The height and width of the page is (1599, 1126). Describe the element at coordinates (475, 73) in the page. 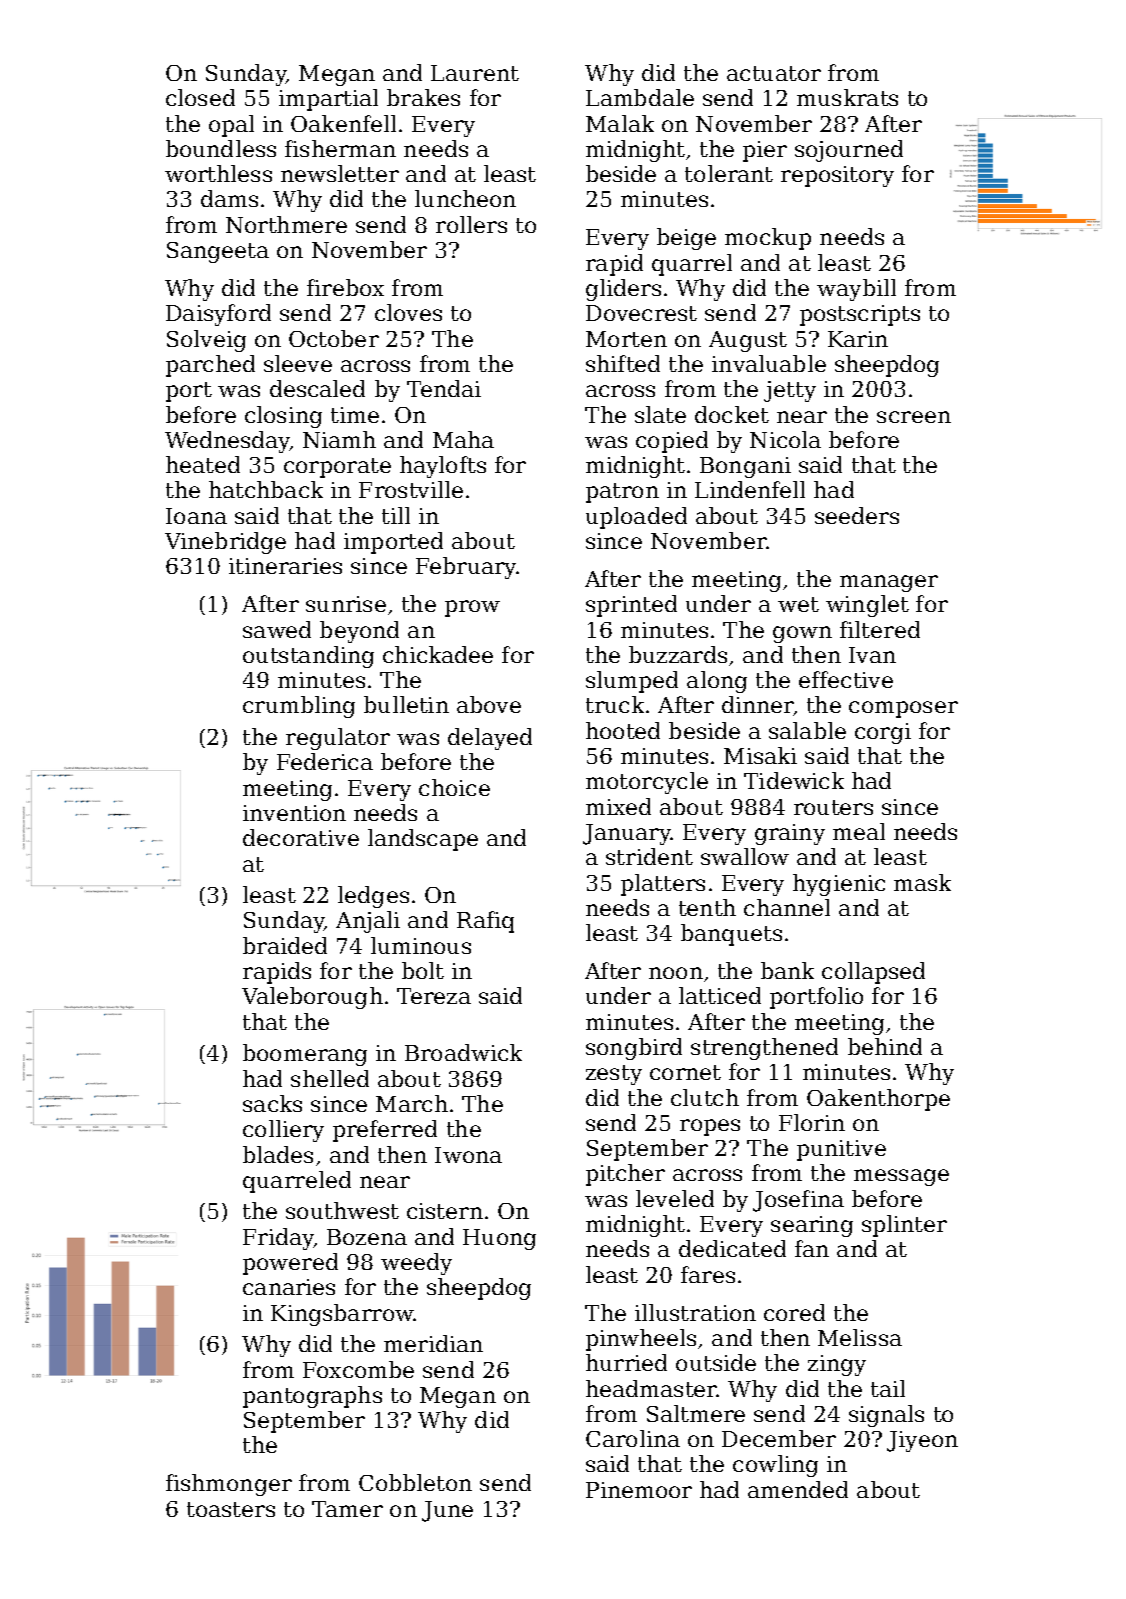

I see `Laurent` at that location.
